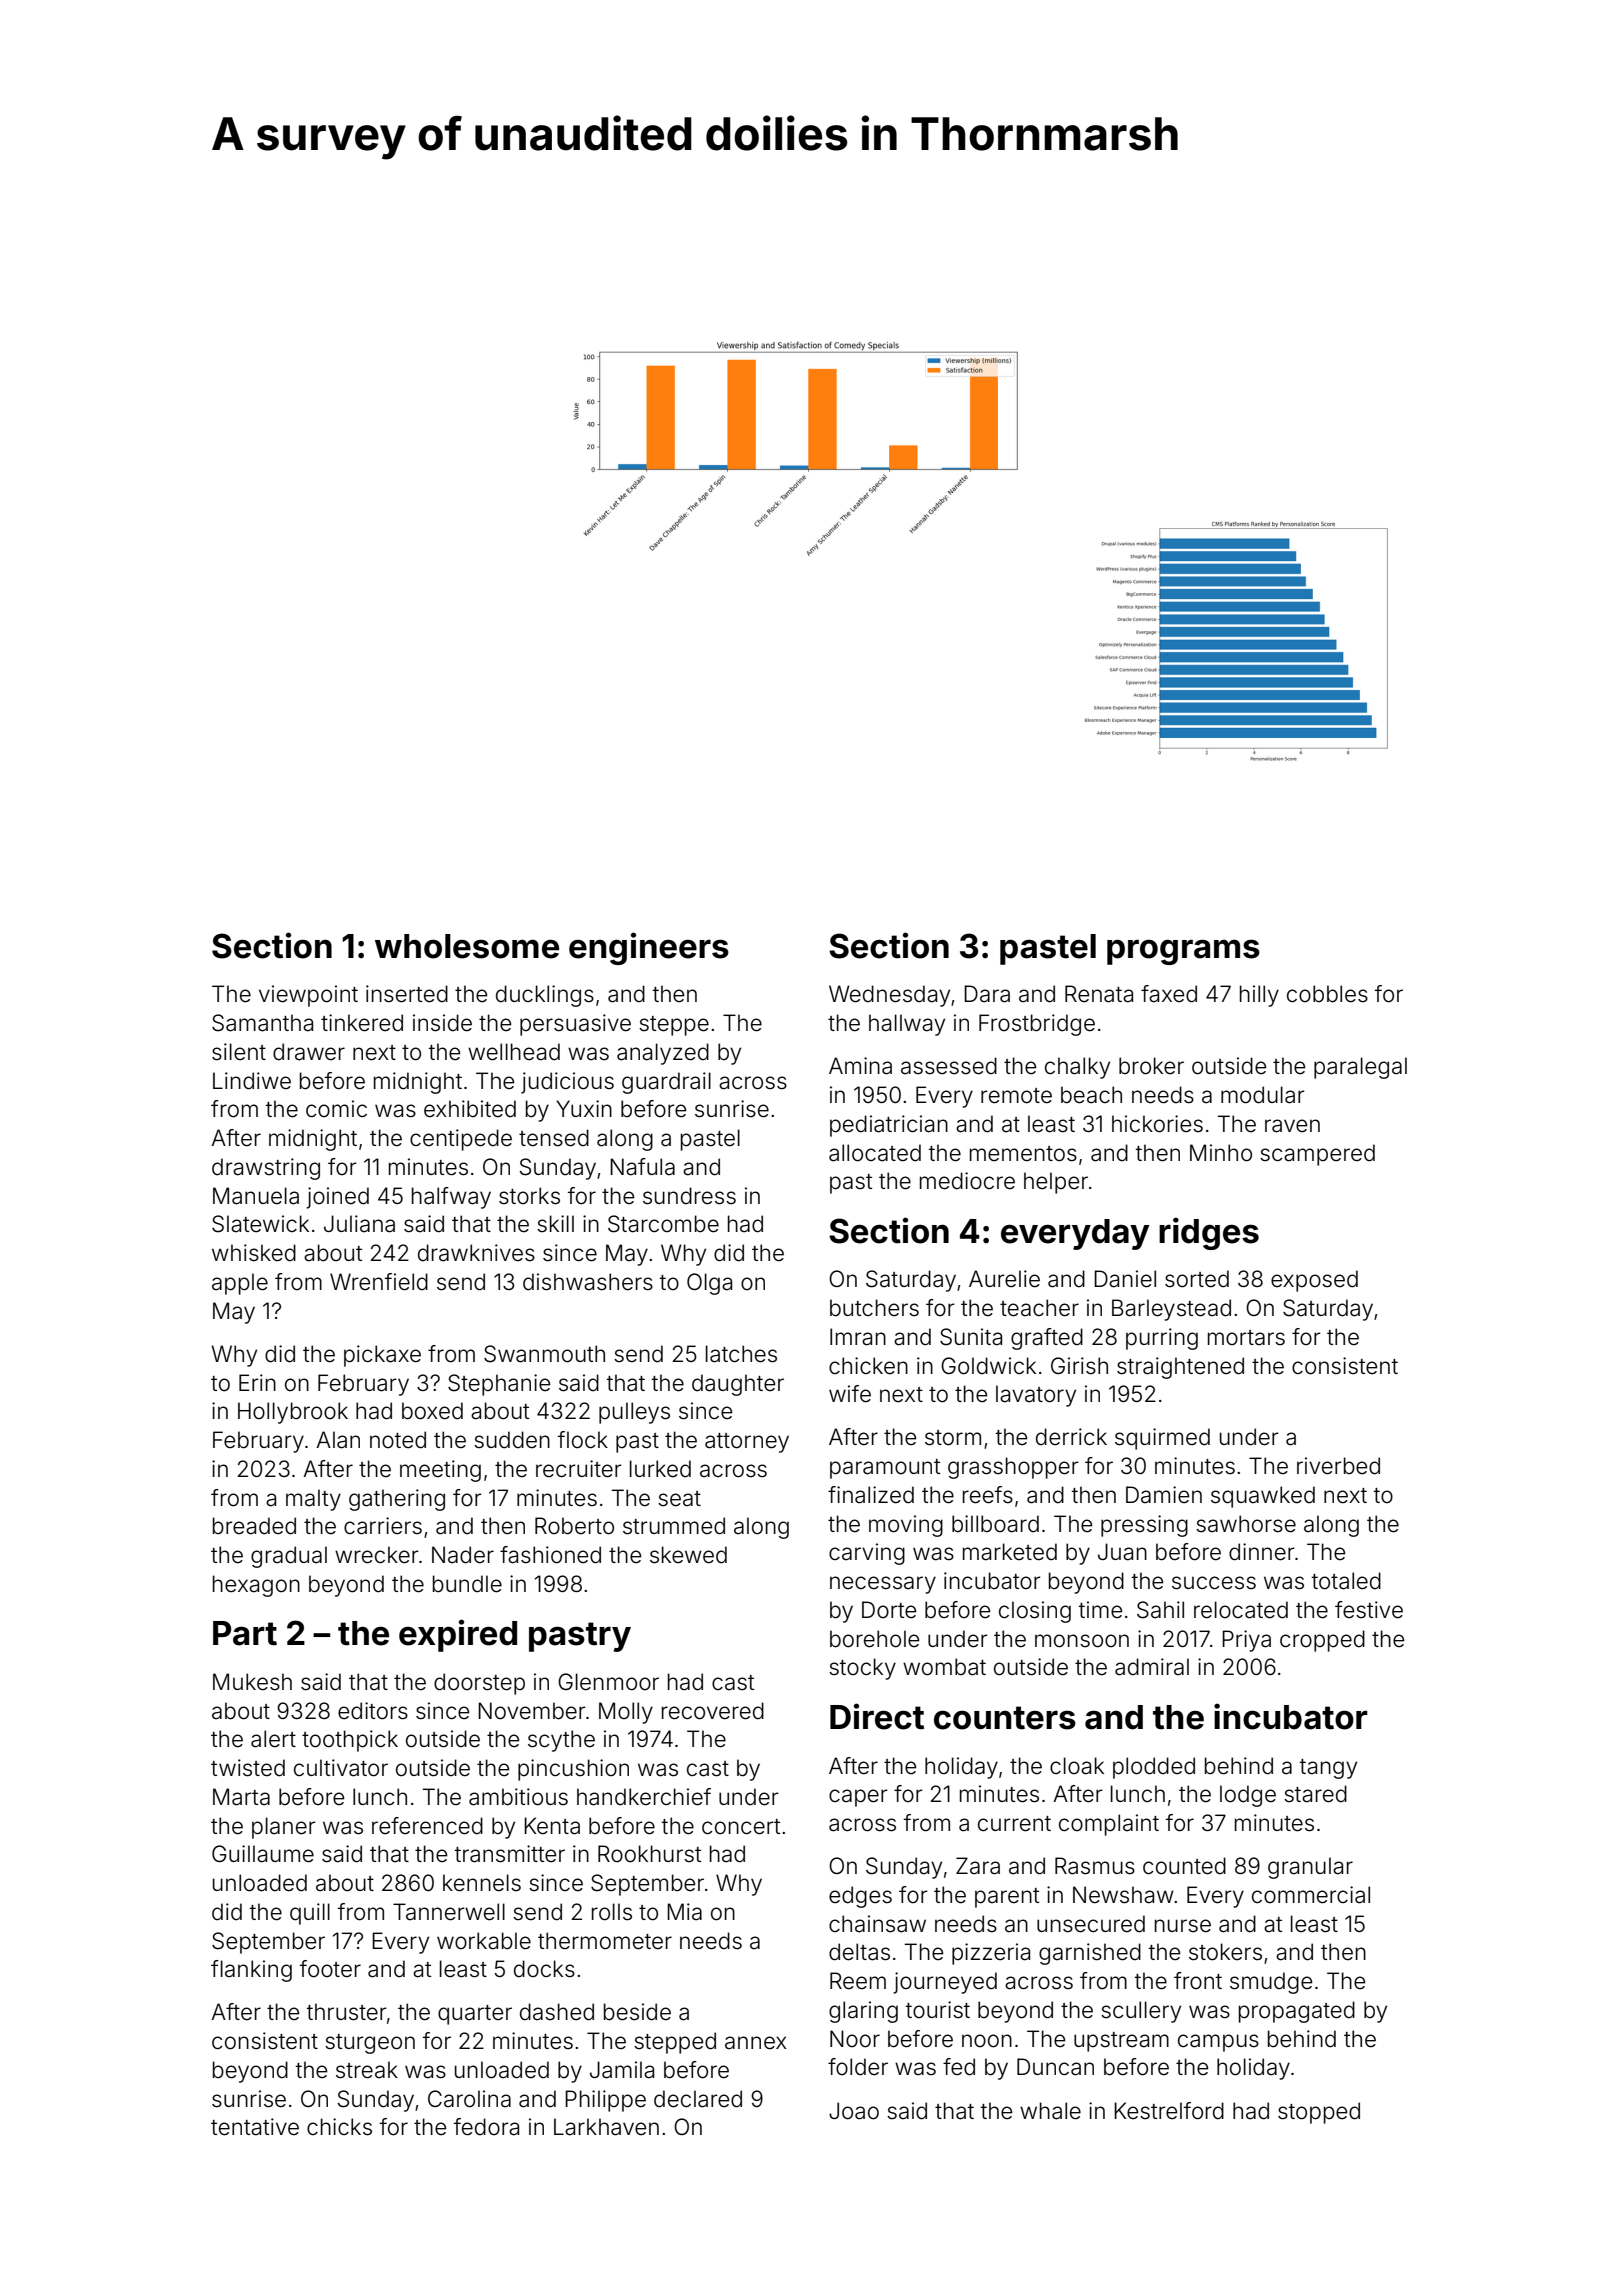  I want to click on sawhorse, so click(1246, 1524).
